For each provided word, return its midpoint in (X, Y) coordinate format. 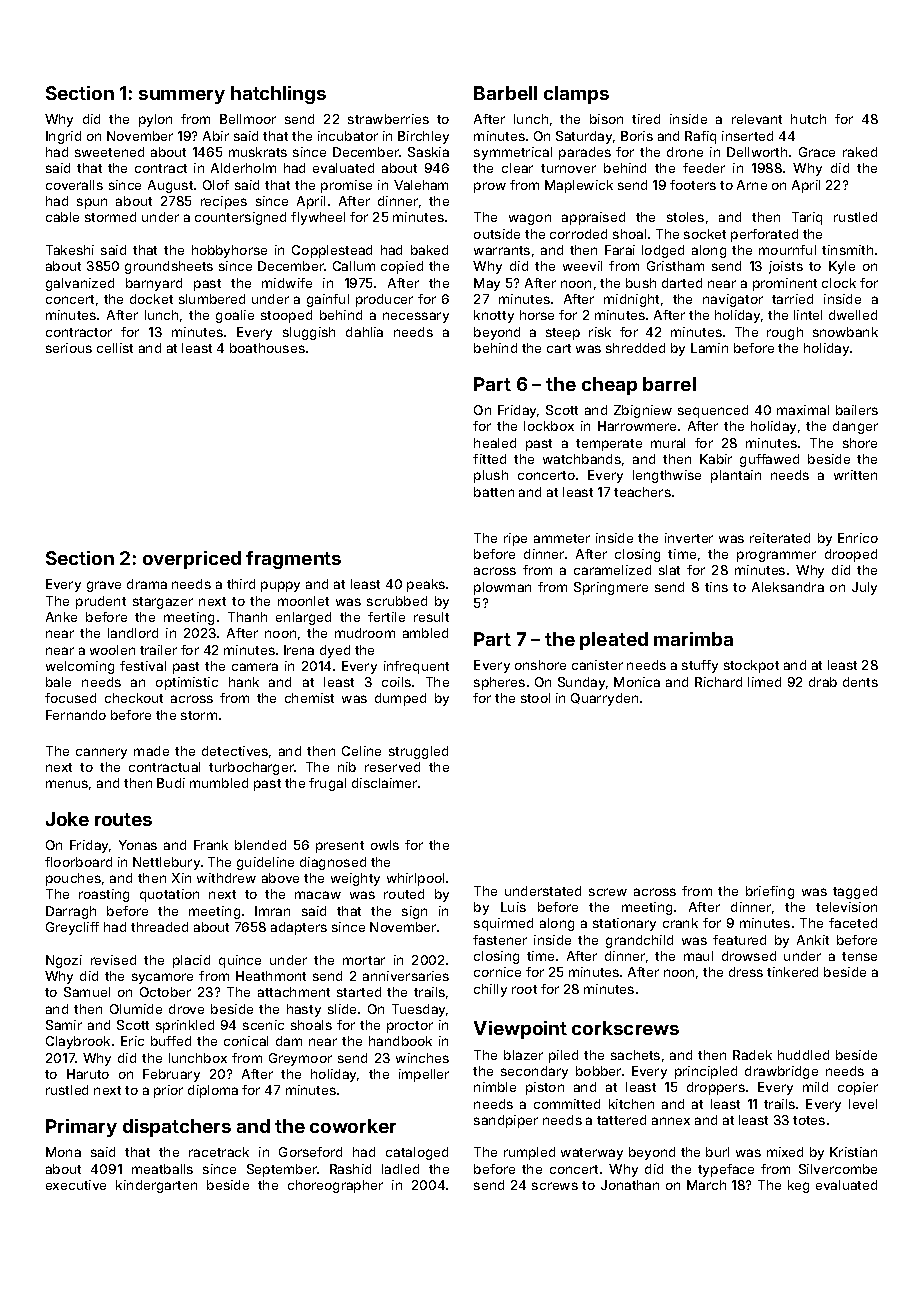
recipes (224, 202)
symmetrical (513, 153)
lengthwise (667, 476)
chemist (309, 698)
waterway (592, 1154)
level (863, 1104)
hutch (808, 119)
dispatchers (177, 1128)
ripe (515, 539)
